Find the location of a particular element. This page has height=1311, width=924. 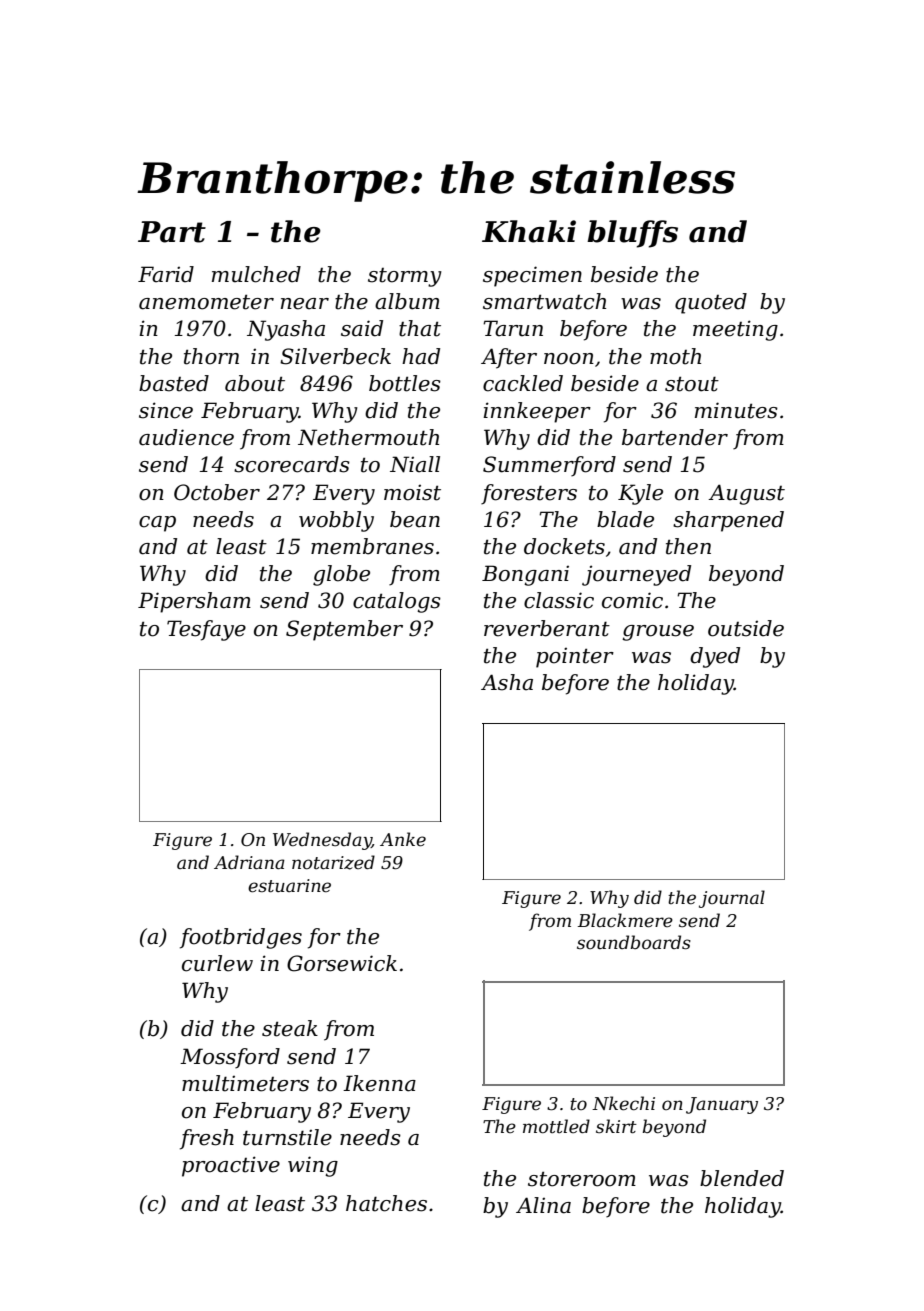

cap is located at coordinates (157, 524).
